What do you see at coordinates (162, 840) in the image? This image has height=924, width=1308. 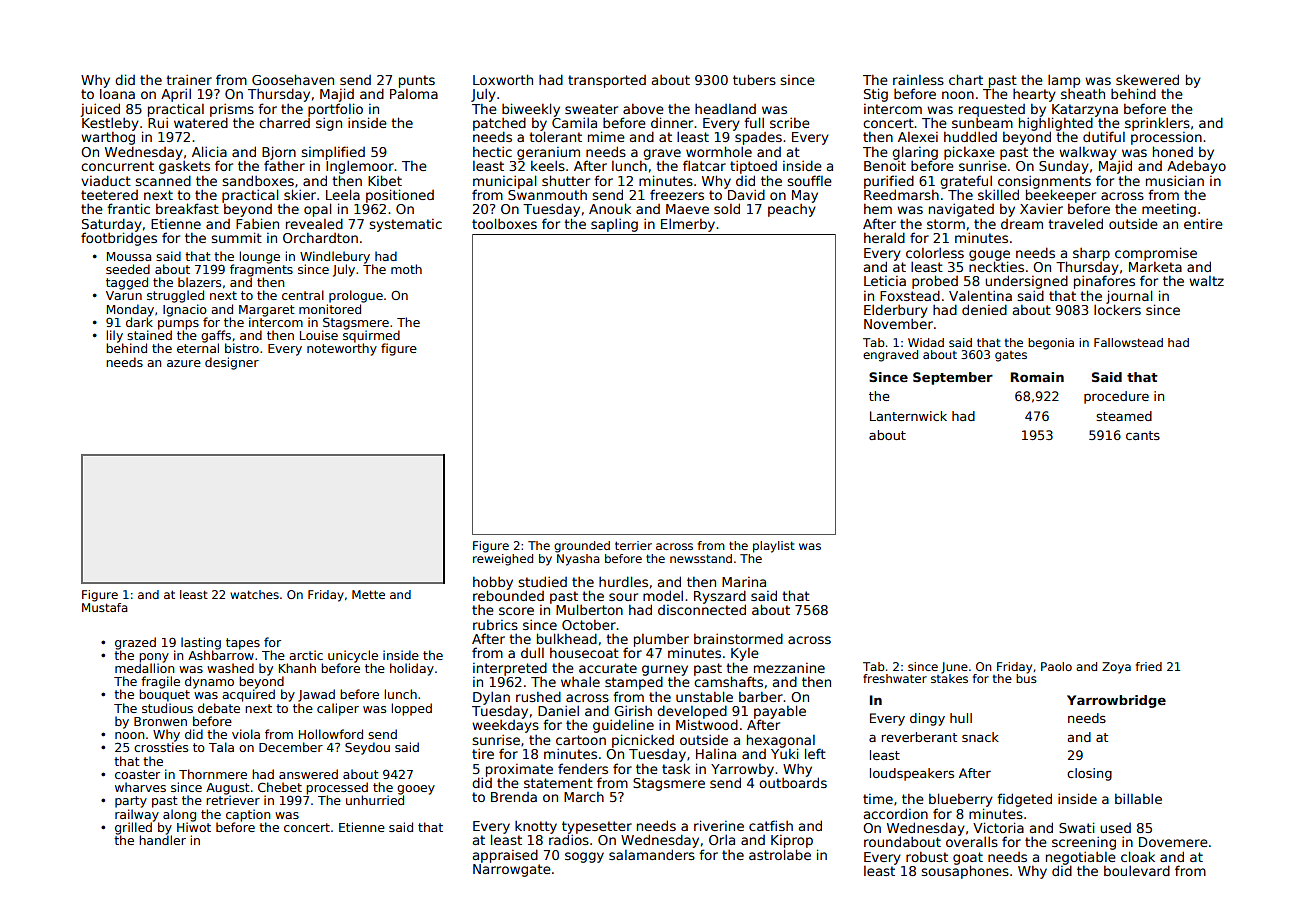 I see `handler` at bounding box center [162, 840].
